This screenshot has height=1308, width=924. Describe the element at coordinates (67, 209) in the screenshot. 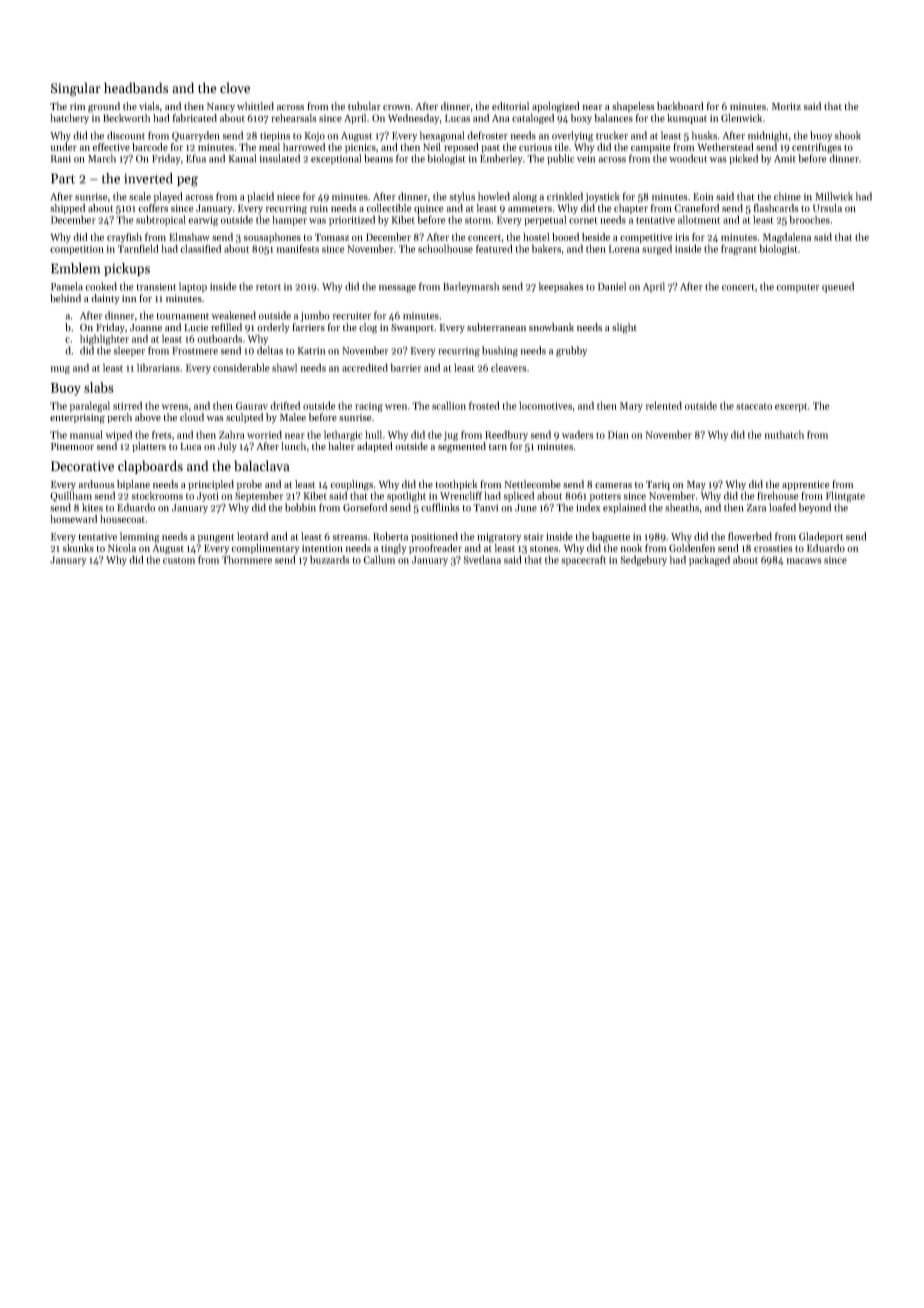

I see `shipped` at that location.
